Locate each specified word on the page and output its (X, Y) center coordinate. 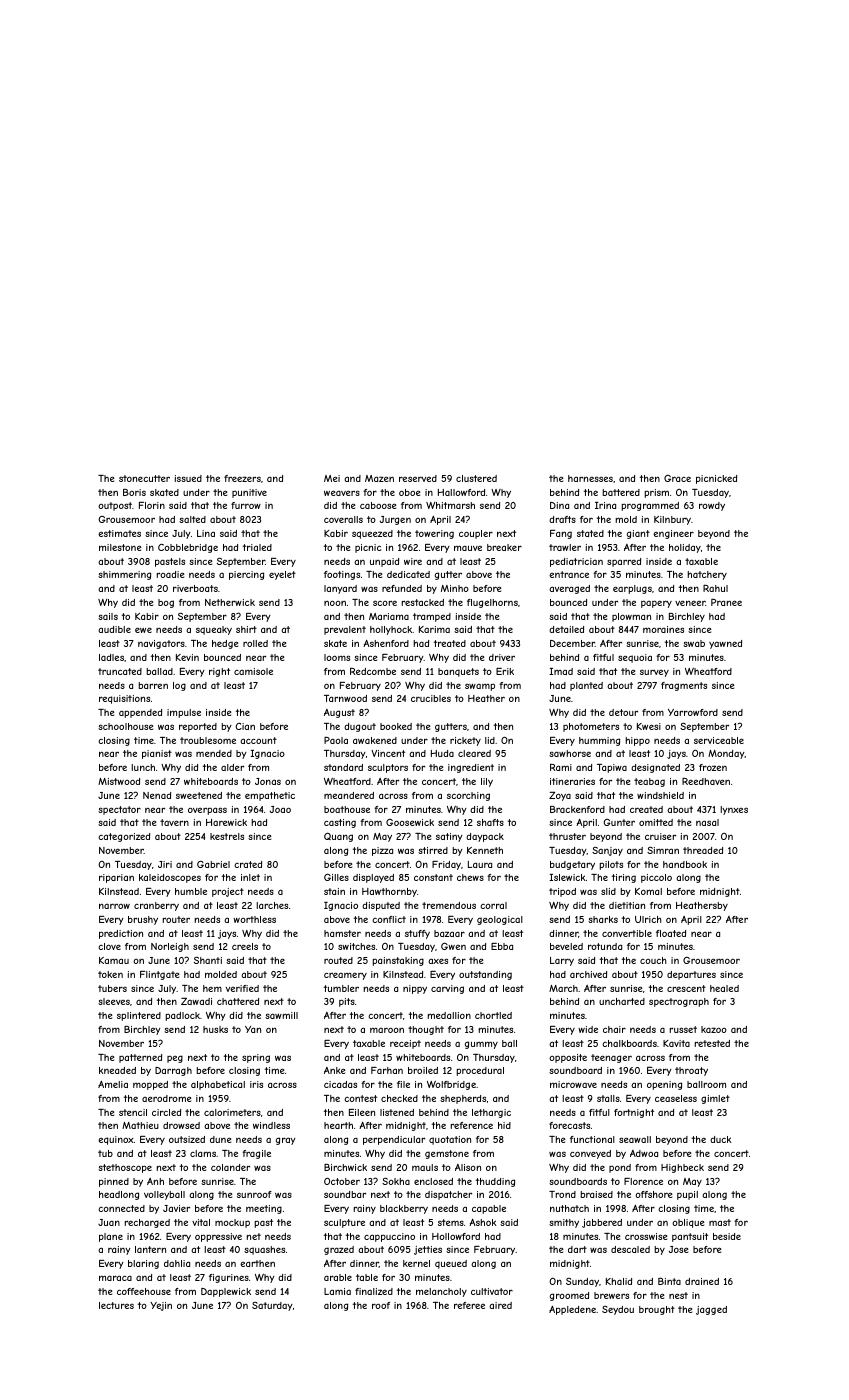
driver (502, 657)
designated (655, 768)
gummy (481, 1045)
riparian (116, 878)
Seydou (618, 1310)
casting (340, 823)
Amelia (113, 1084)
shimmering (124, 575)
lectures (116, 1305)
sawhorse (570, 753)
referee (469, 1305)
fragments (684, 686)
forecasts (569, 1125)
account (258, 740)
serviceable (719, 740)
